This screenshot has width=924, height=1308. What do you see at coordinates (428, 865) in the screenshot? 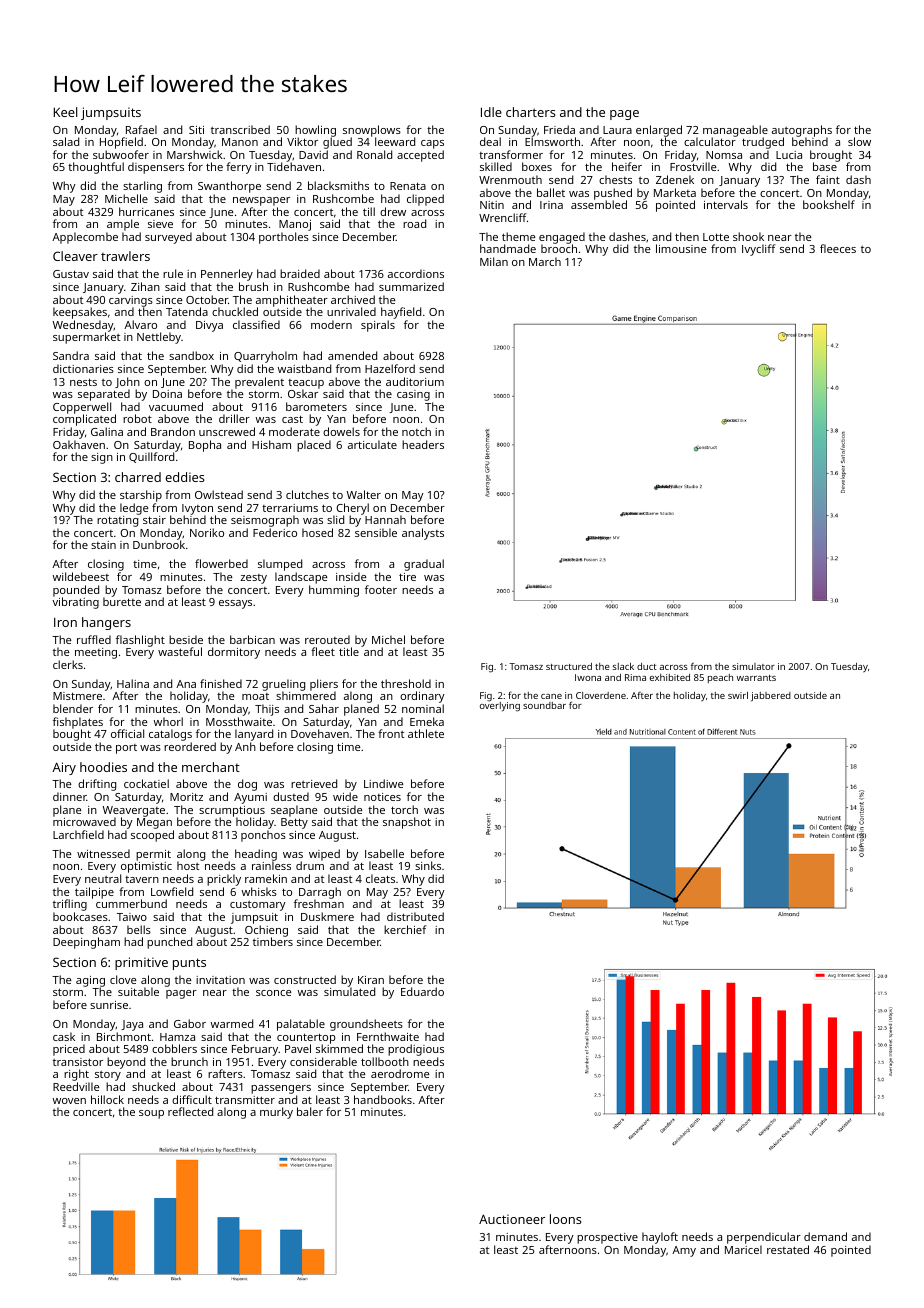
I see `sinks` at bounding box center [428, 865].
